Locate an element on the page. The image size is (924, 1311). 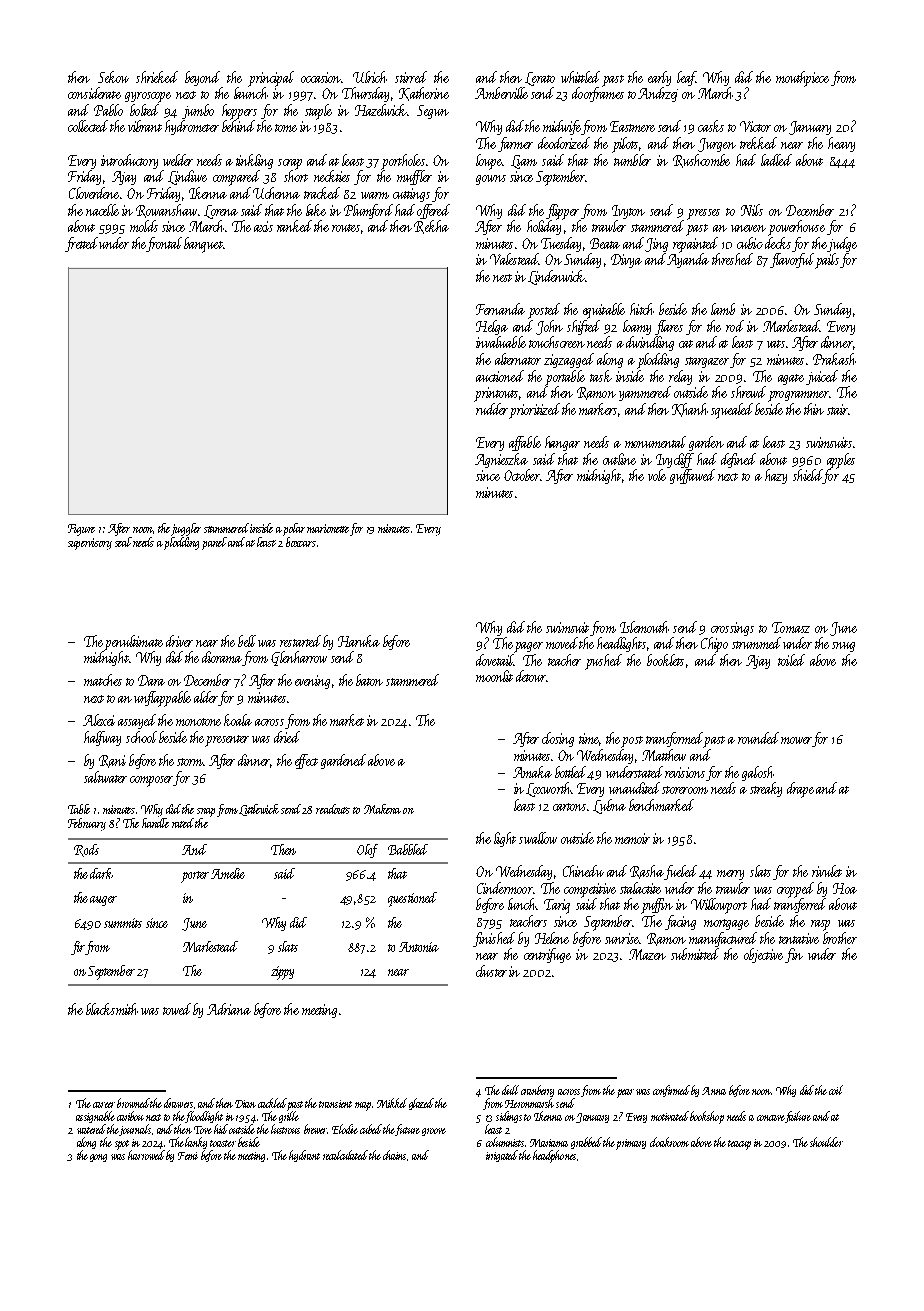
moonlit is located at coordinates (494, 676).
